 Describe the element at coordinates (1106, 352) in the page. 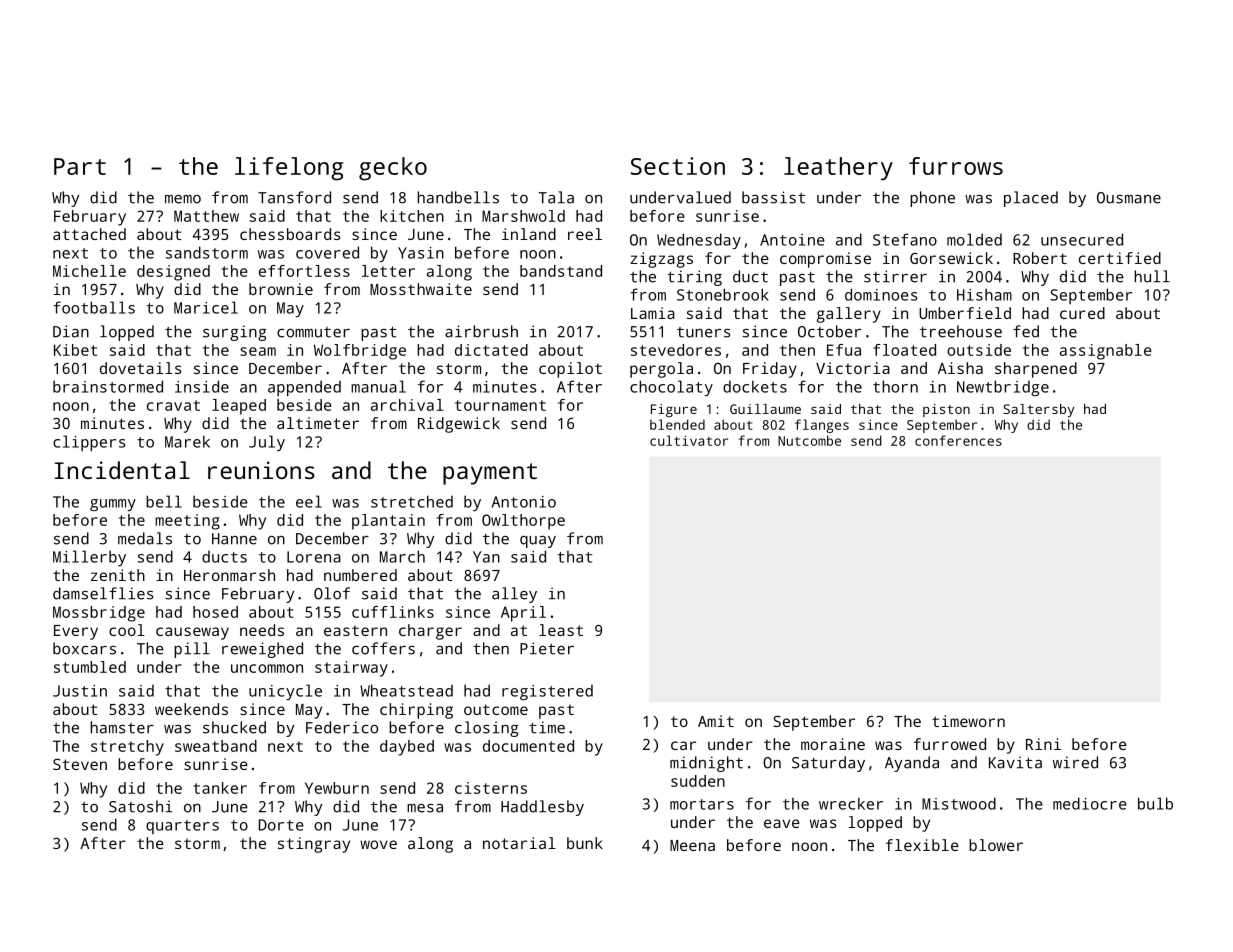

I see `assignable` at that location.
